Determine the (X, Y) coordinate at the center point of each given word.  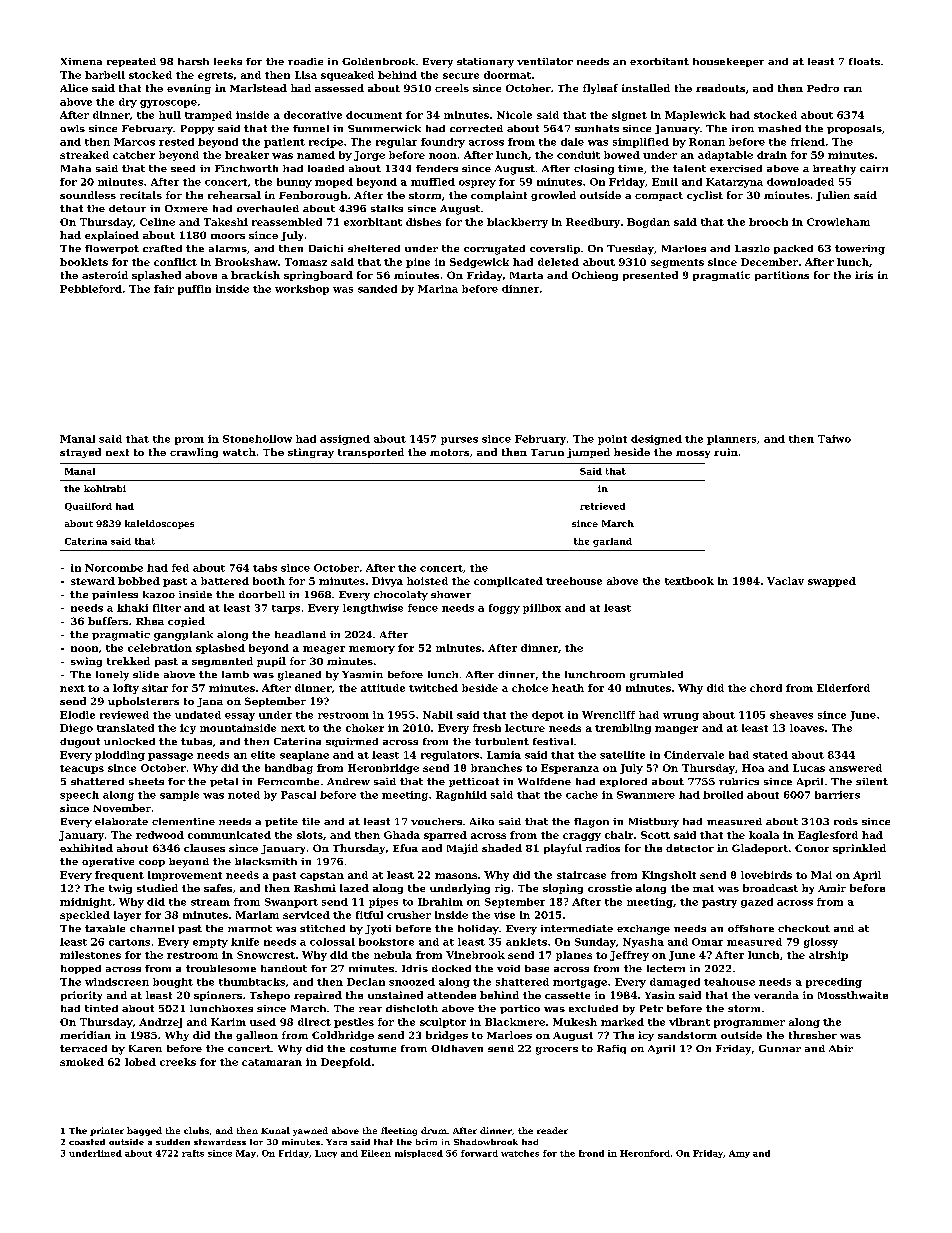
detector (690, 848)
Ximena (81, 61)
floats (864, 61)
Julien (833, 196)
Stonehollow (257, 439)
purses (459, 441)
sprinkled (859, 849)
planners (731, 440)
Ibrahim (440, 902)
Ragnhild (461, 796)
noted (244, 795)
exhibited (86, 848)
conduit (578, 155)
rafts (193, 1153)
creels (452, 88)
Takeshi (226, 222)
